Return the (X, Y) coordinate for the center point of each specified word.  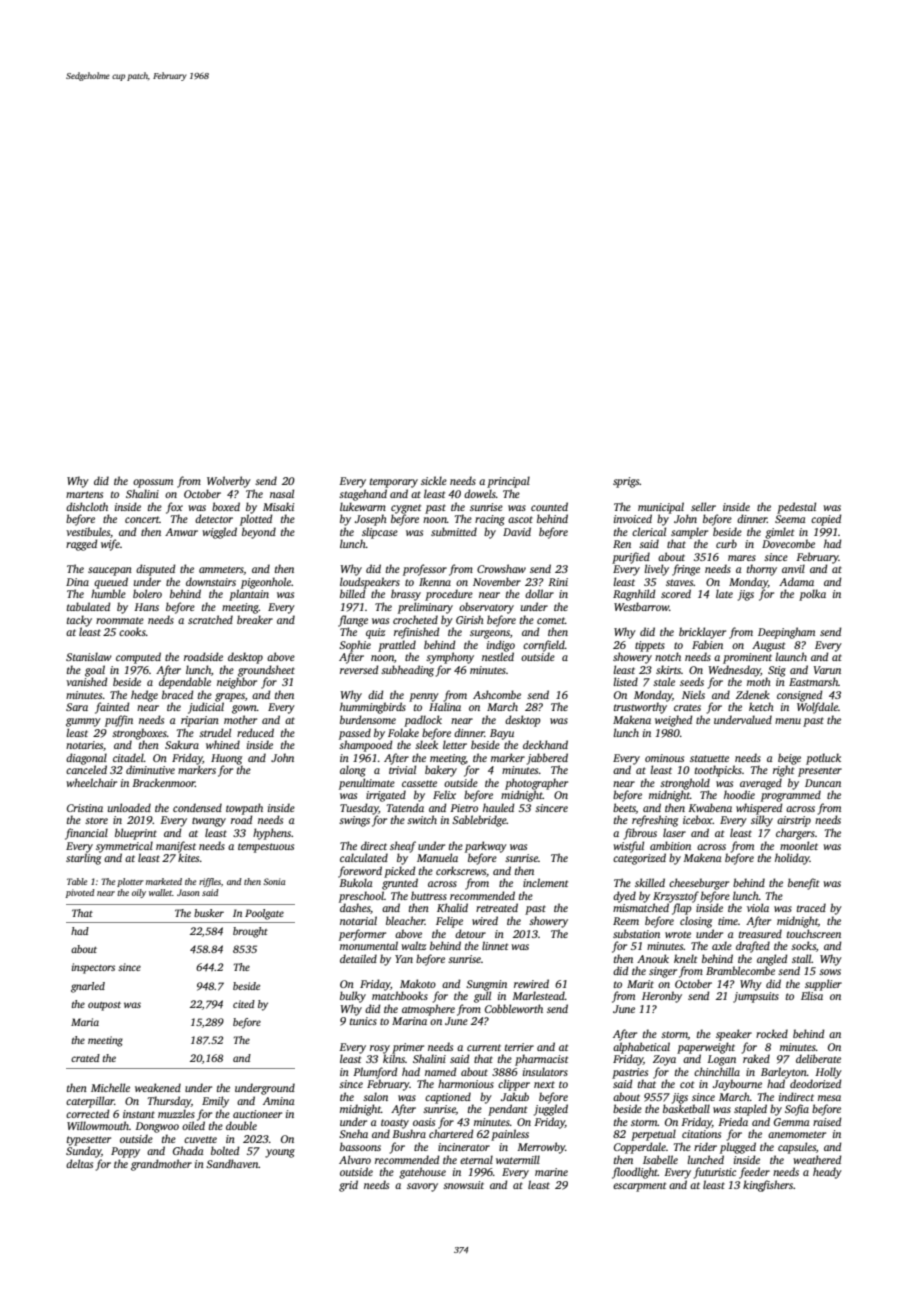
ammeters (221, 570)
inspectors (93, 968)
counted (549, 506)
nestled (498, 656)
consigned (800, 696)
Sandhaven (232, 1163)
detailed (358, 958)
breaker (255, 619)
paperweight (706, 1048)
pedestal (796, 508)
